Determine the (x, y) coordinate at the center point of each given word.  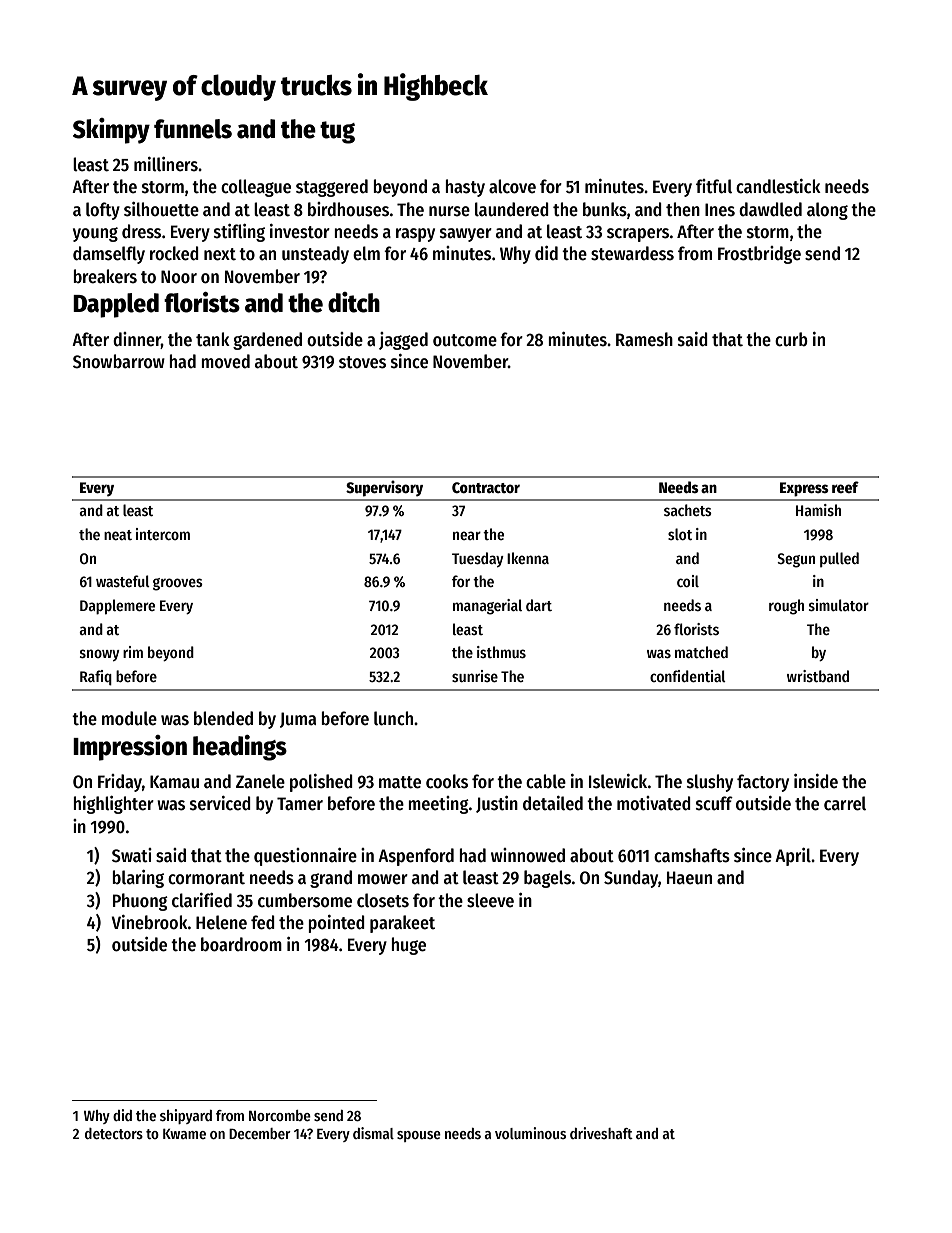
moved (225, 361)
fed (263, 922)
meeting (438, 805)
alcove (512, 186)
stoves (362, 362)
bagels (547, 879)
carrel (845, 803)
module (129, 718)
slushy (710, 783)
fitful (714, 186)
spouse (419, 1136)
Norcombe (280, 1115)
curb (791, 339)
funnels (193, 129)
